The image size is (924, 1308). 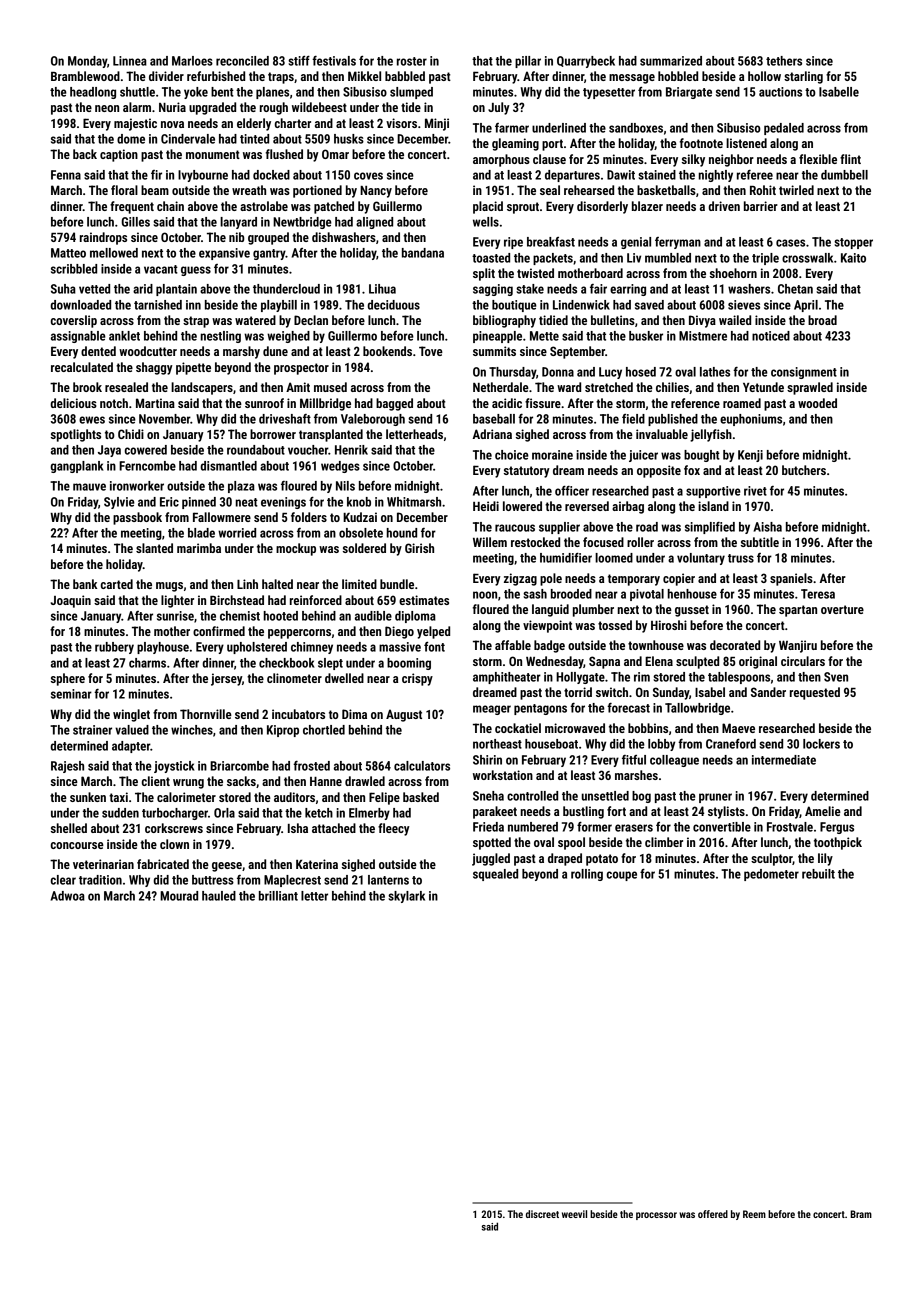 What do you see at coordinates (414, 502) in the document?
I see `Whitmarsh` at bounding box center [414, 502].
